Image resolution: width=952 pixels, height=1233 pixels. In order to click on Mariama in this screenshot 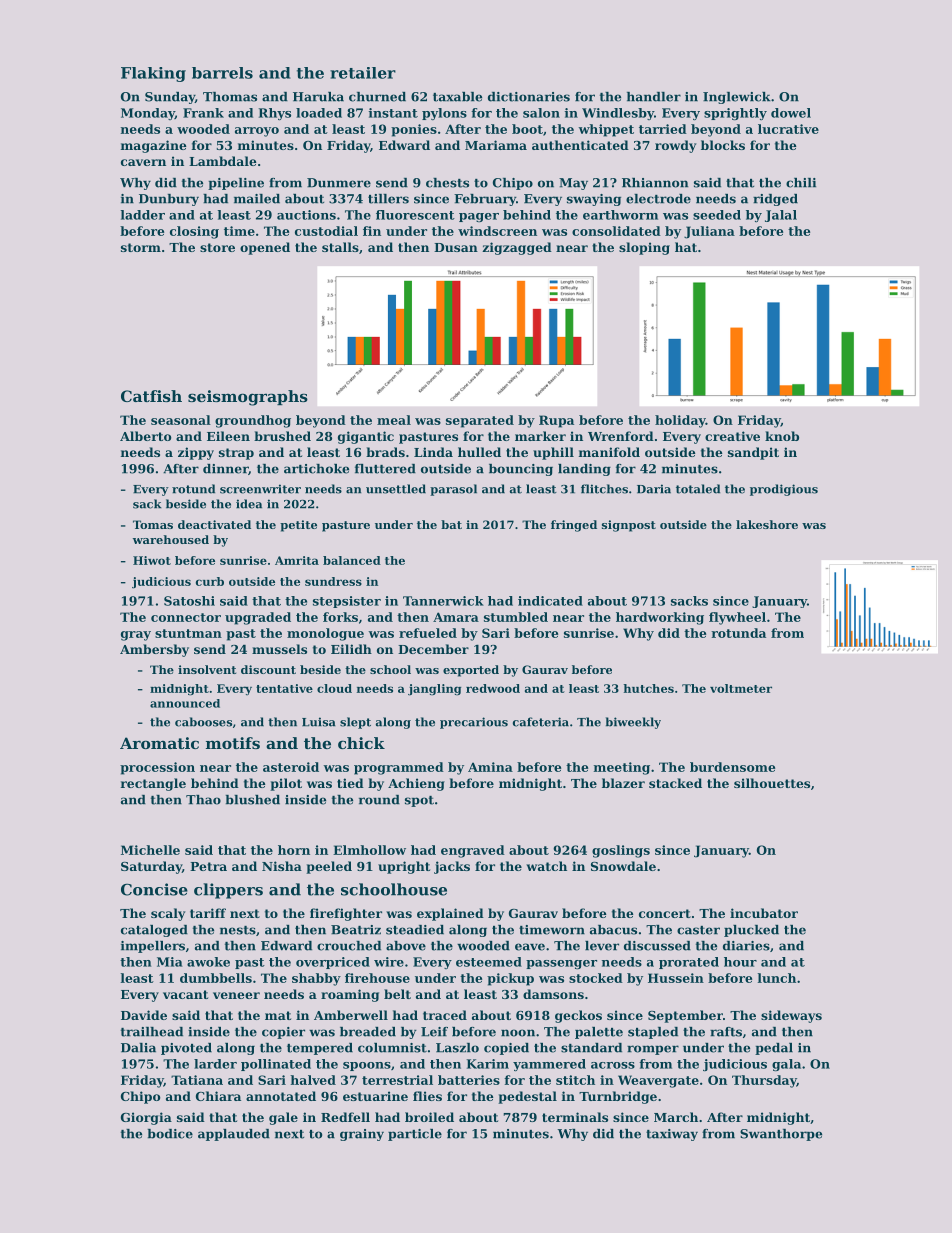, I will do `click(496, 145)`.
